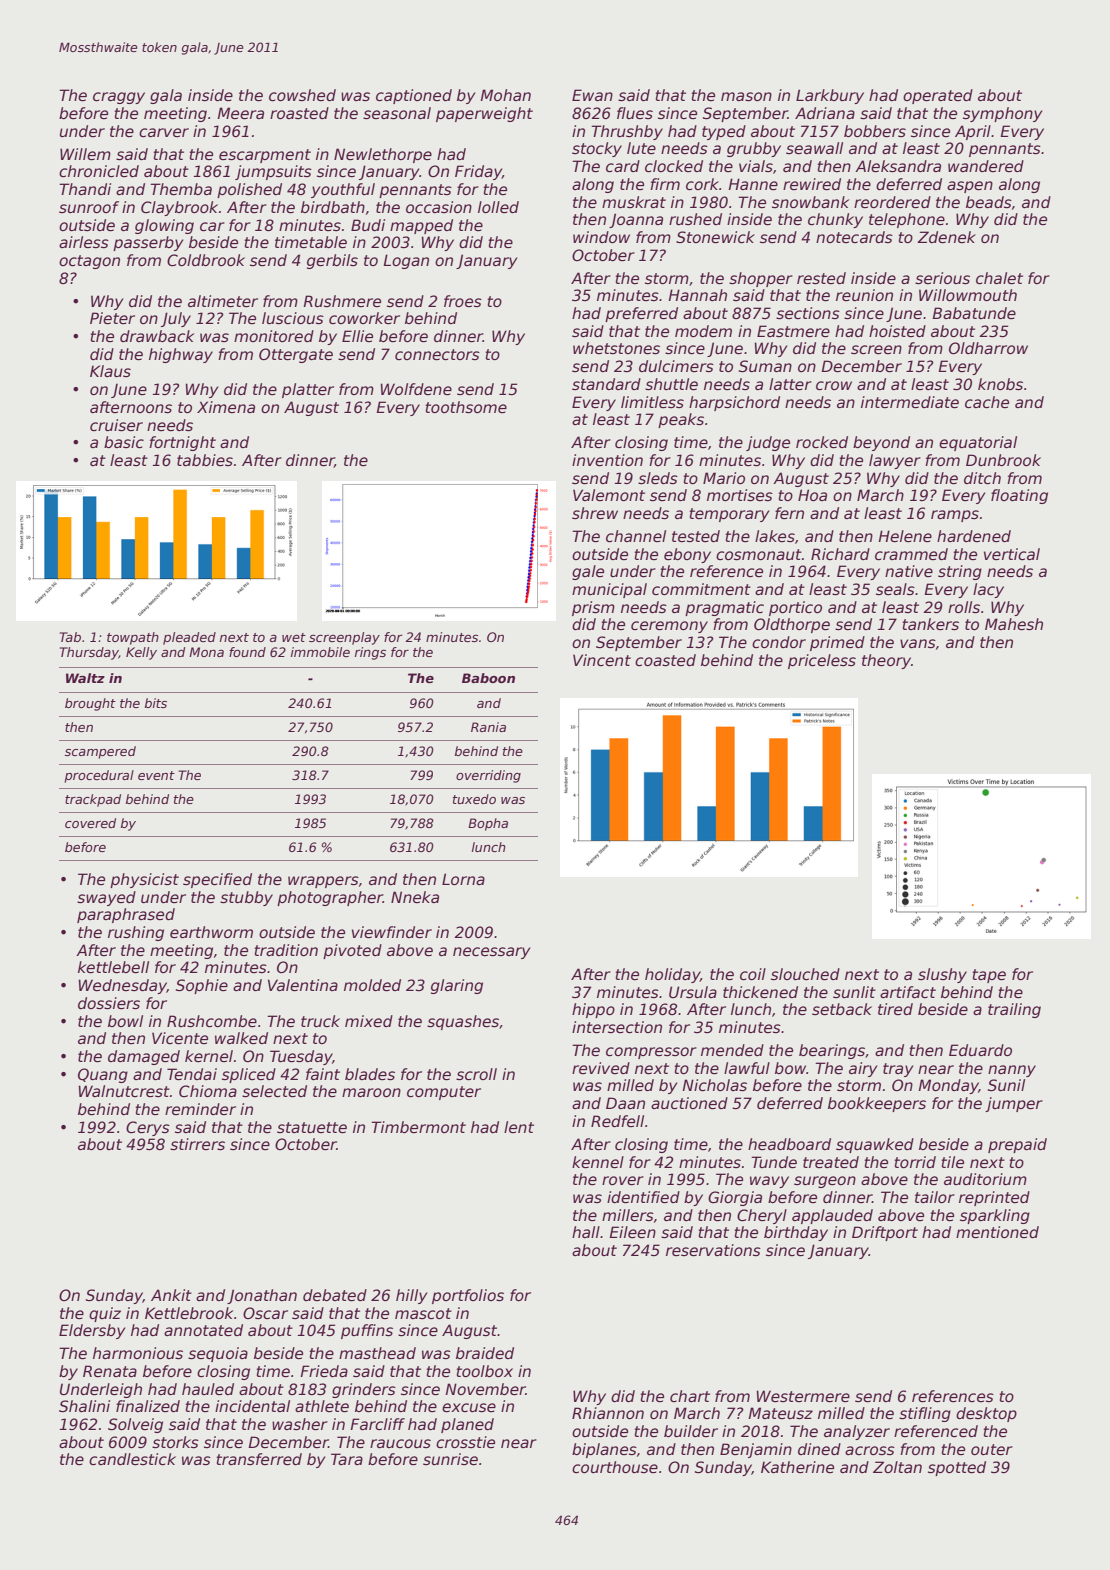 This image has width=1110, height=1570. I want to click on Thandi, so click(85, 189).
